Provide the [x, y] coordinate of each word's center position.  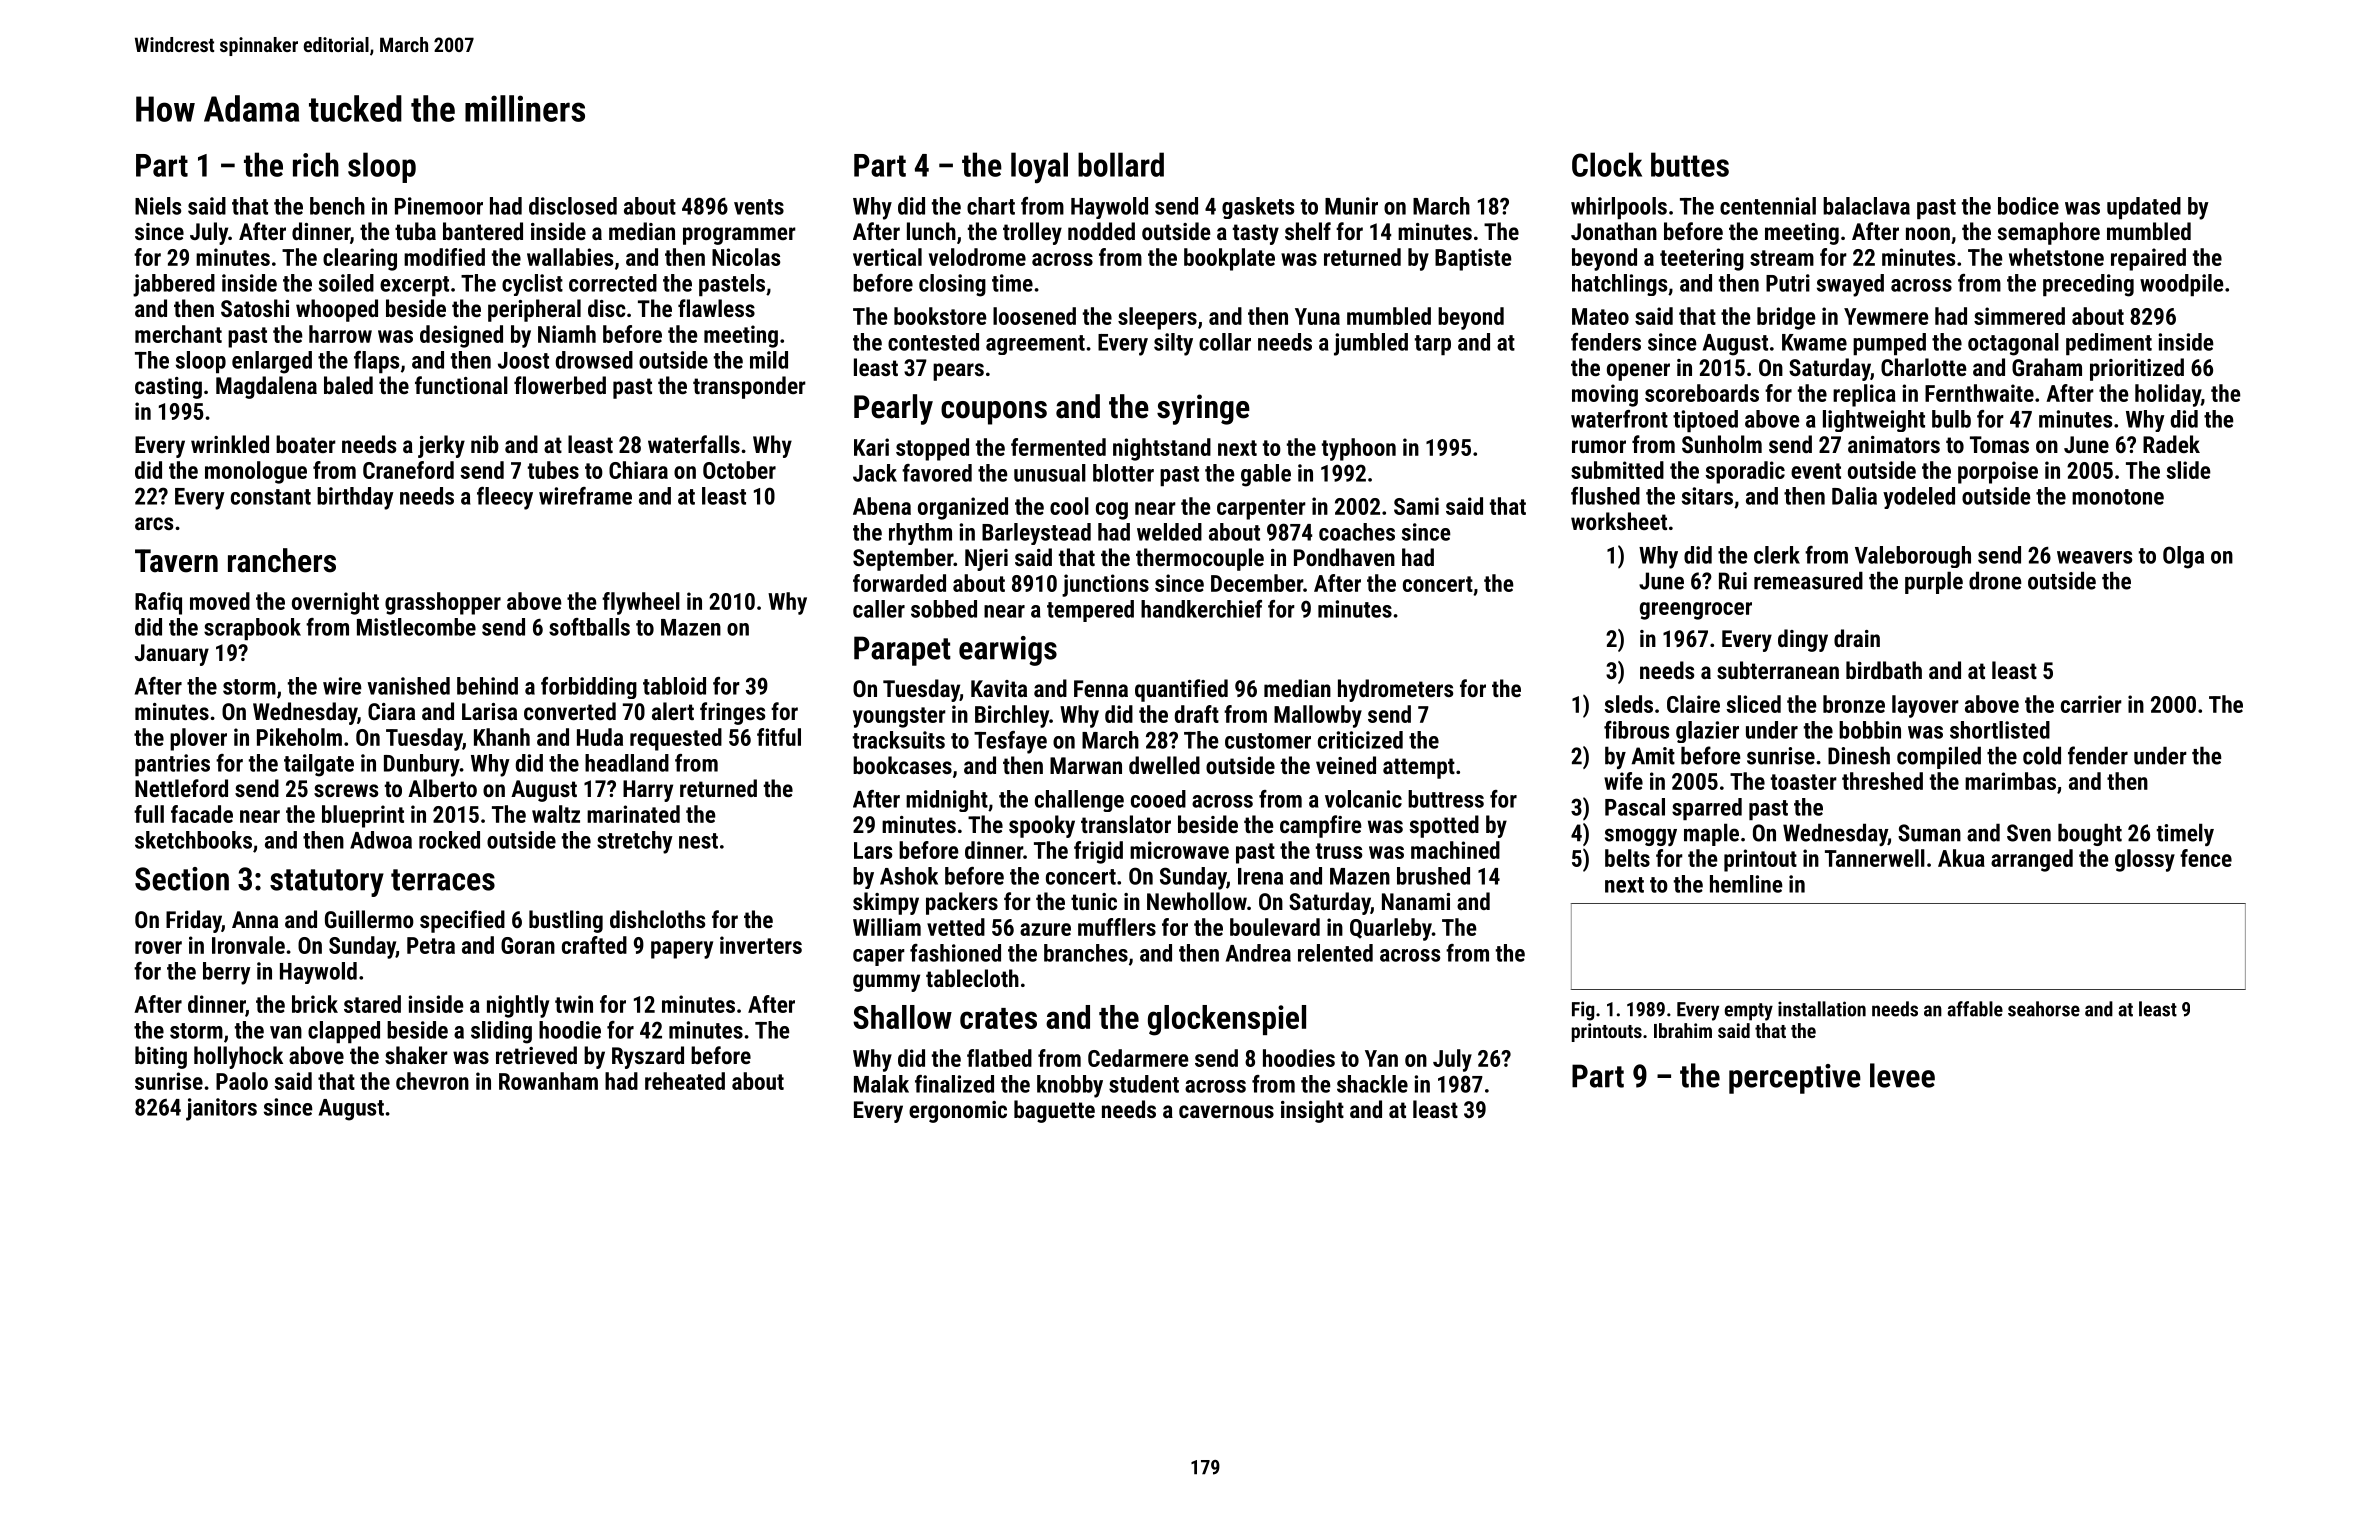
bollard [1121, 164]
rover [158, 947]
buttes [1690, 164]
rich [316, 164]
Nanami [1416, 901]
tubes [553, 470]
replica [1864, 395]
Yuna [1317, 316]
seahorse [2044, 1009]
